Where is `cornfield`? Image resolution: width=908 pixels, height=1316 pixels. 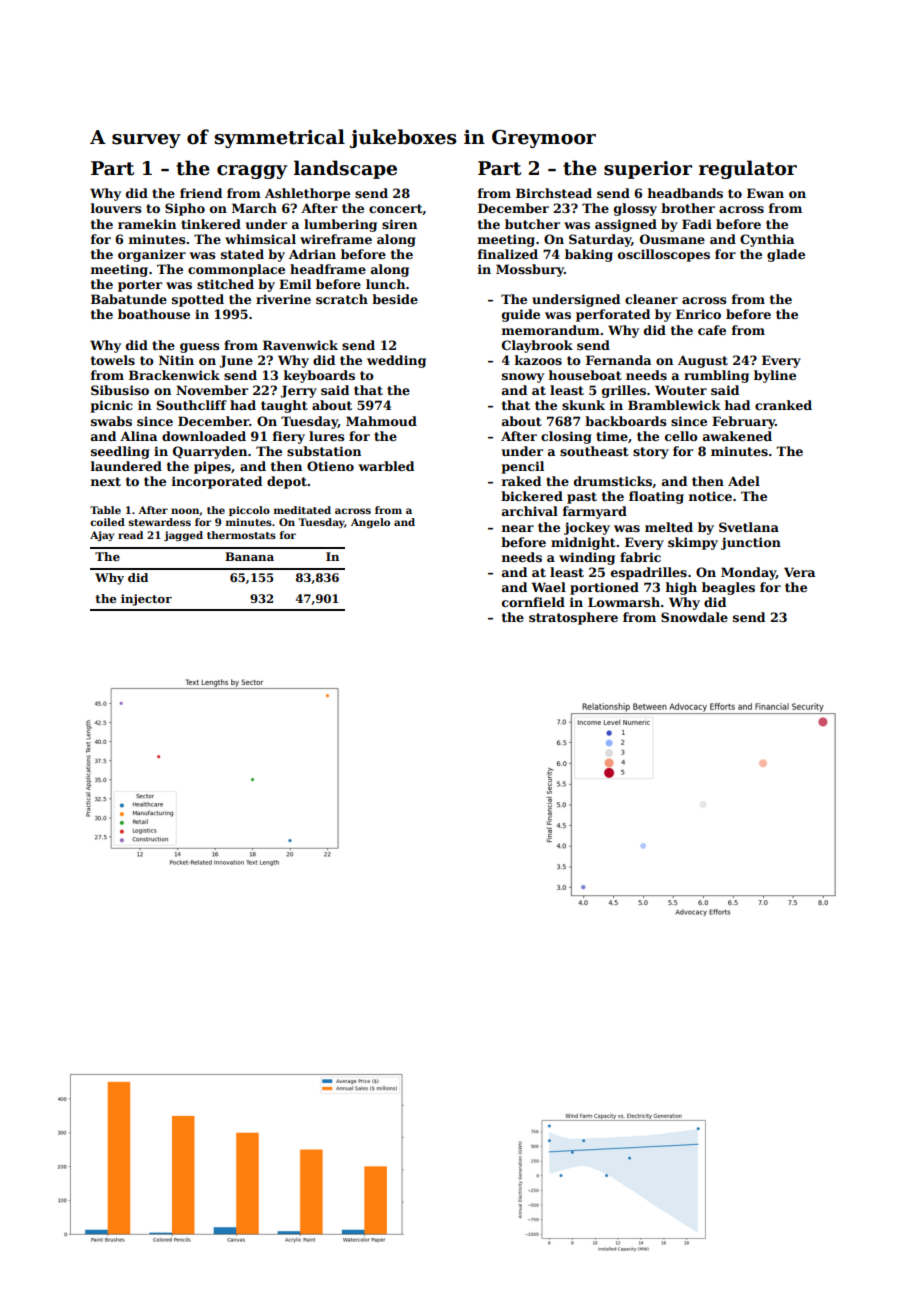 cornfield is located at coordinates (533, 602).
